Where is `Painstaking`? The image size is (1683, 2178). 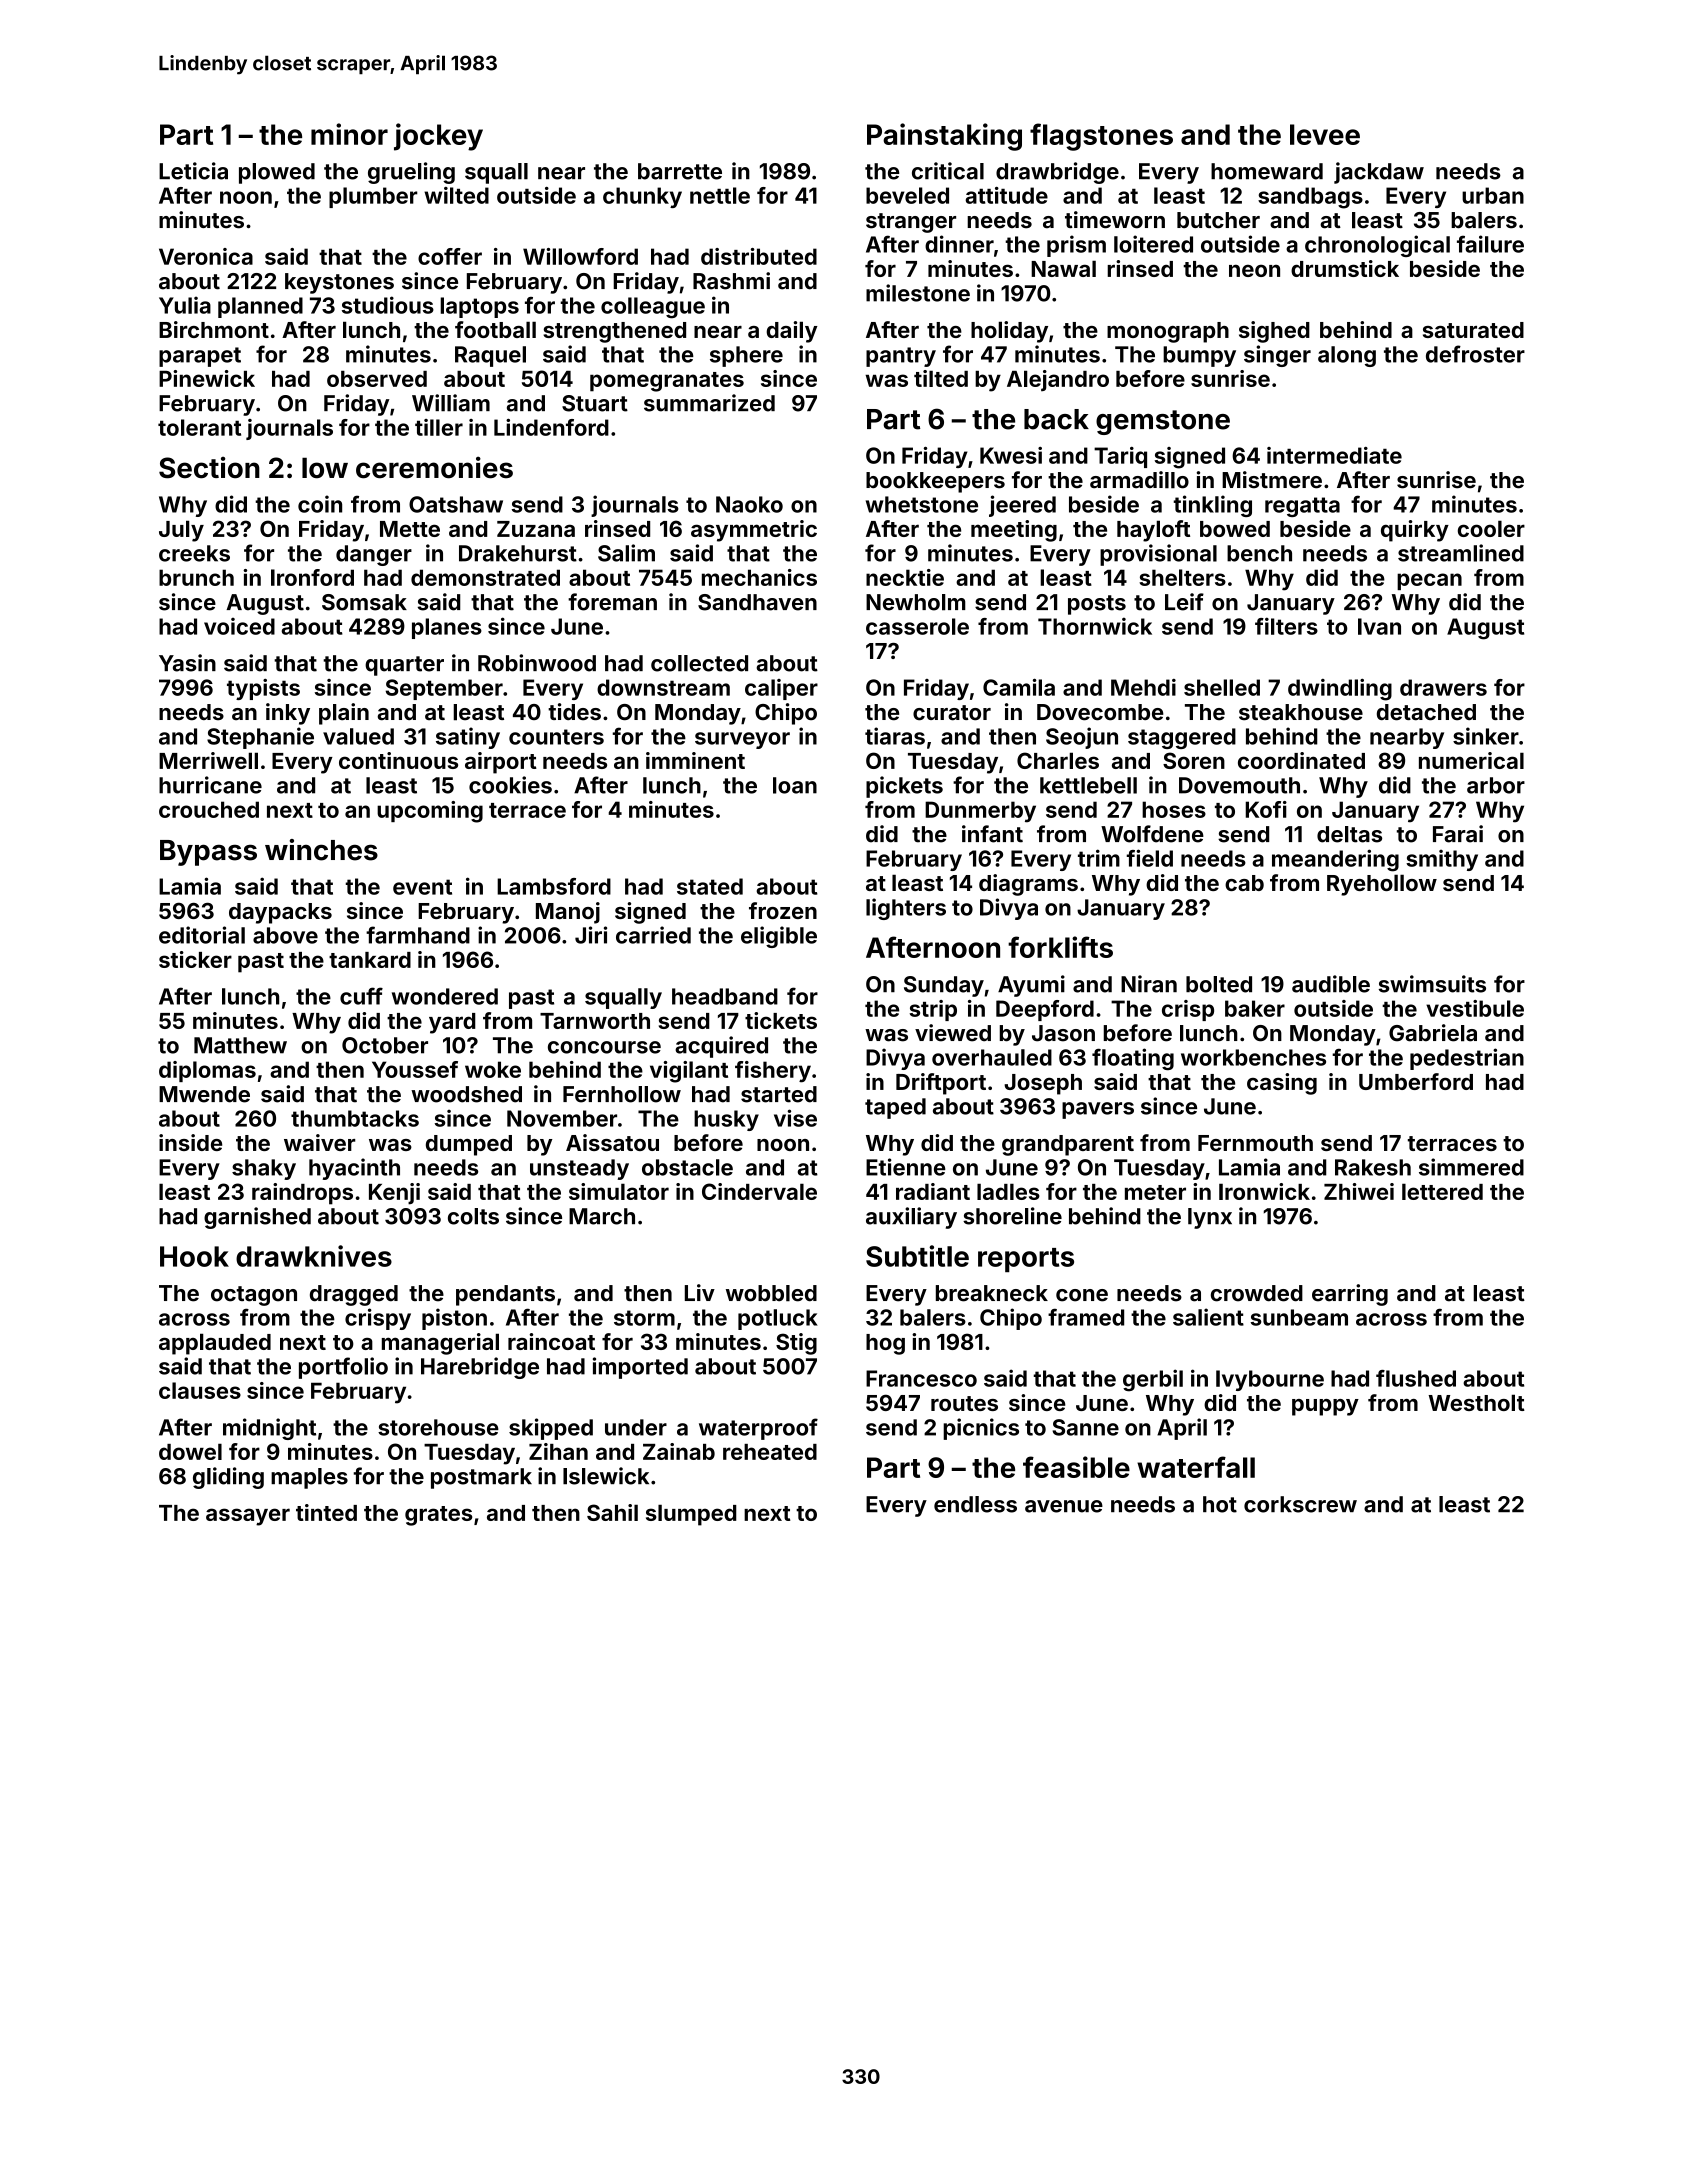
Painstaking is located at coordinates (944, 137).
